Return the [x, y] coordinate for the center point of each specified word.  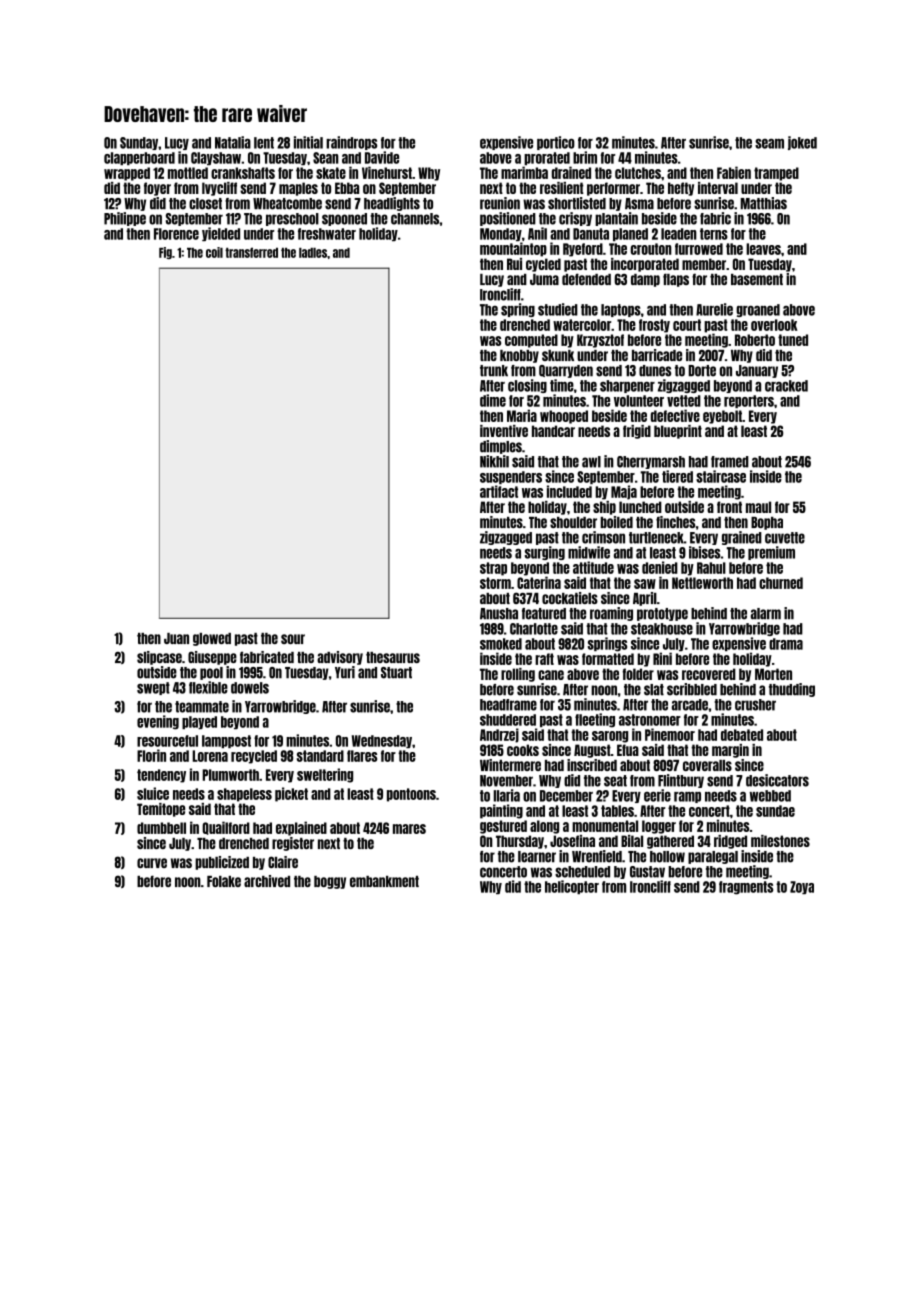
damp [645, 280]
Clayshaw [216, 158]
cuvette [785, 538]
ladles [313, 253]
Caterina [539, 582]
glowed [212, 639]
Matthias [763, 203]
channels [415, 219]
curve [152, 863]
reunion [500, 203]
